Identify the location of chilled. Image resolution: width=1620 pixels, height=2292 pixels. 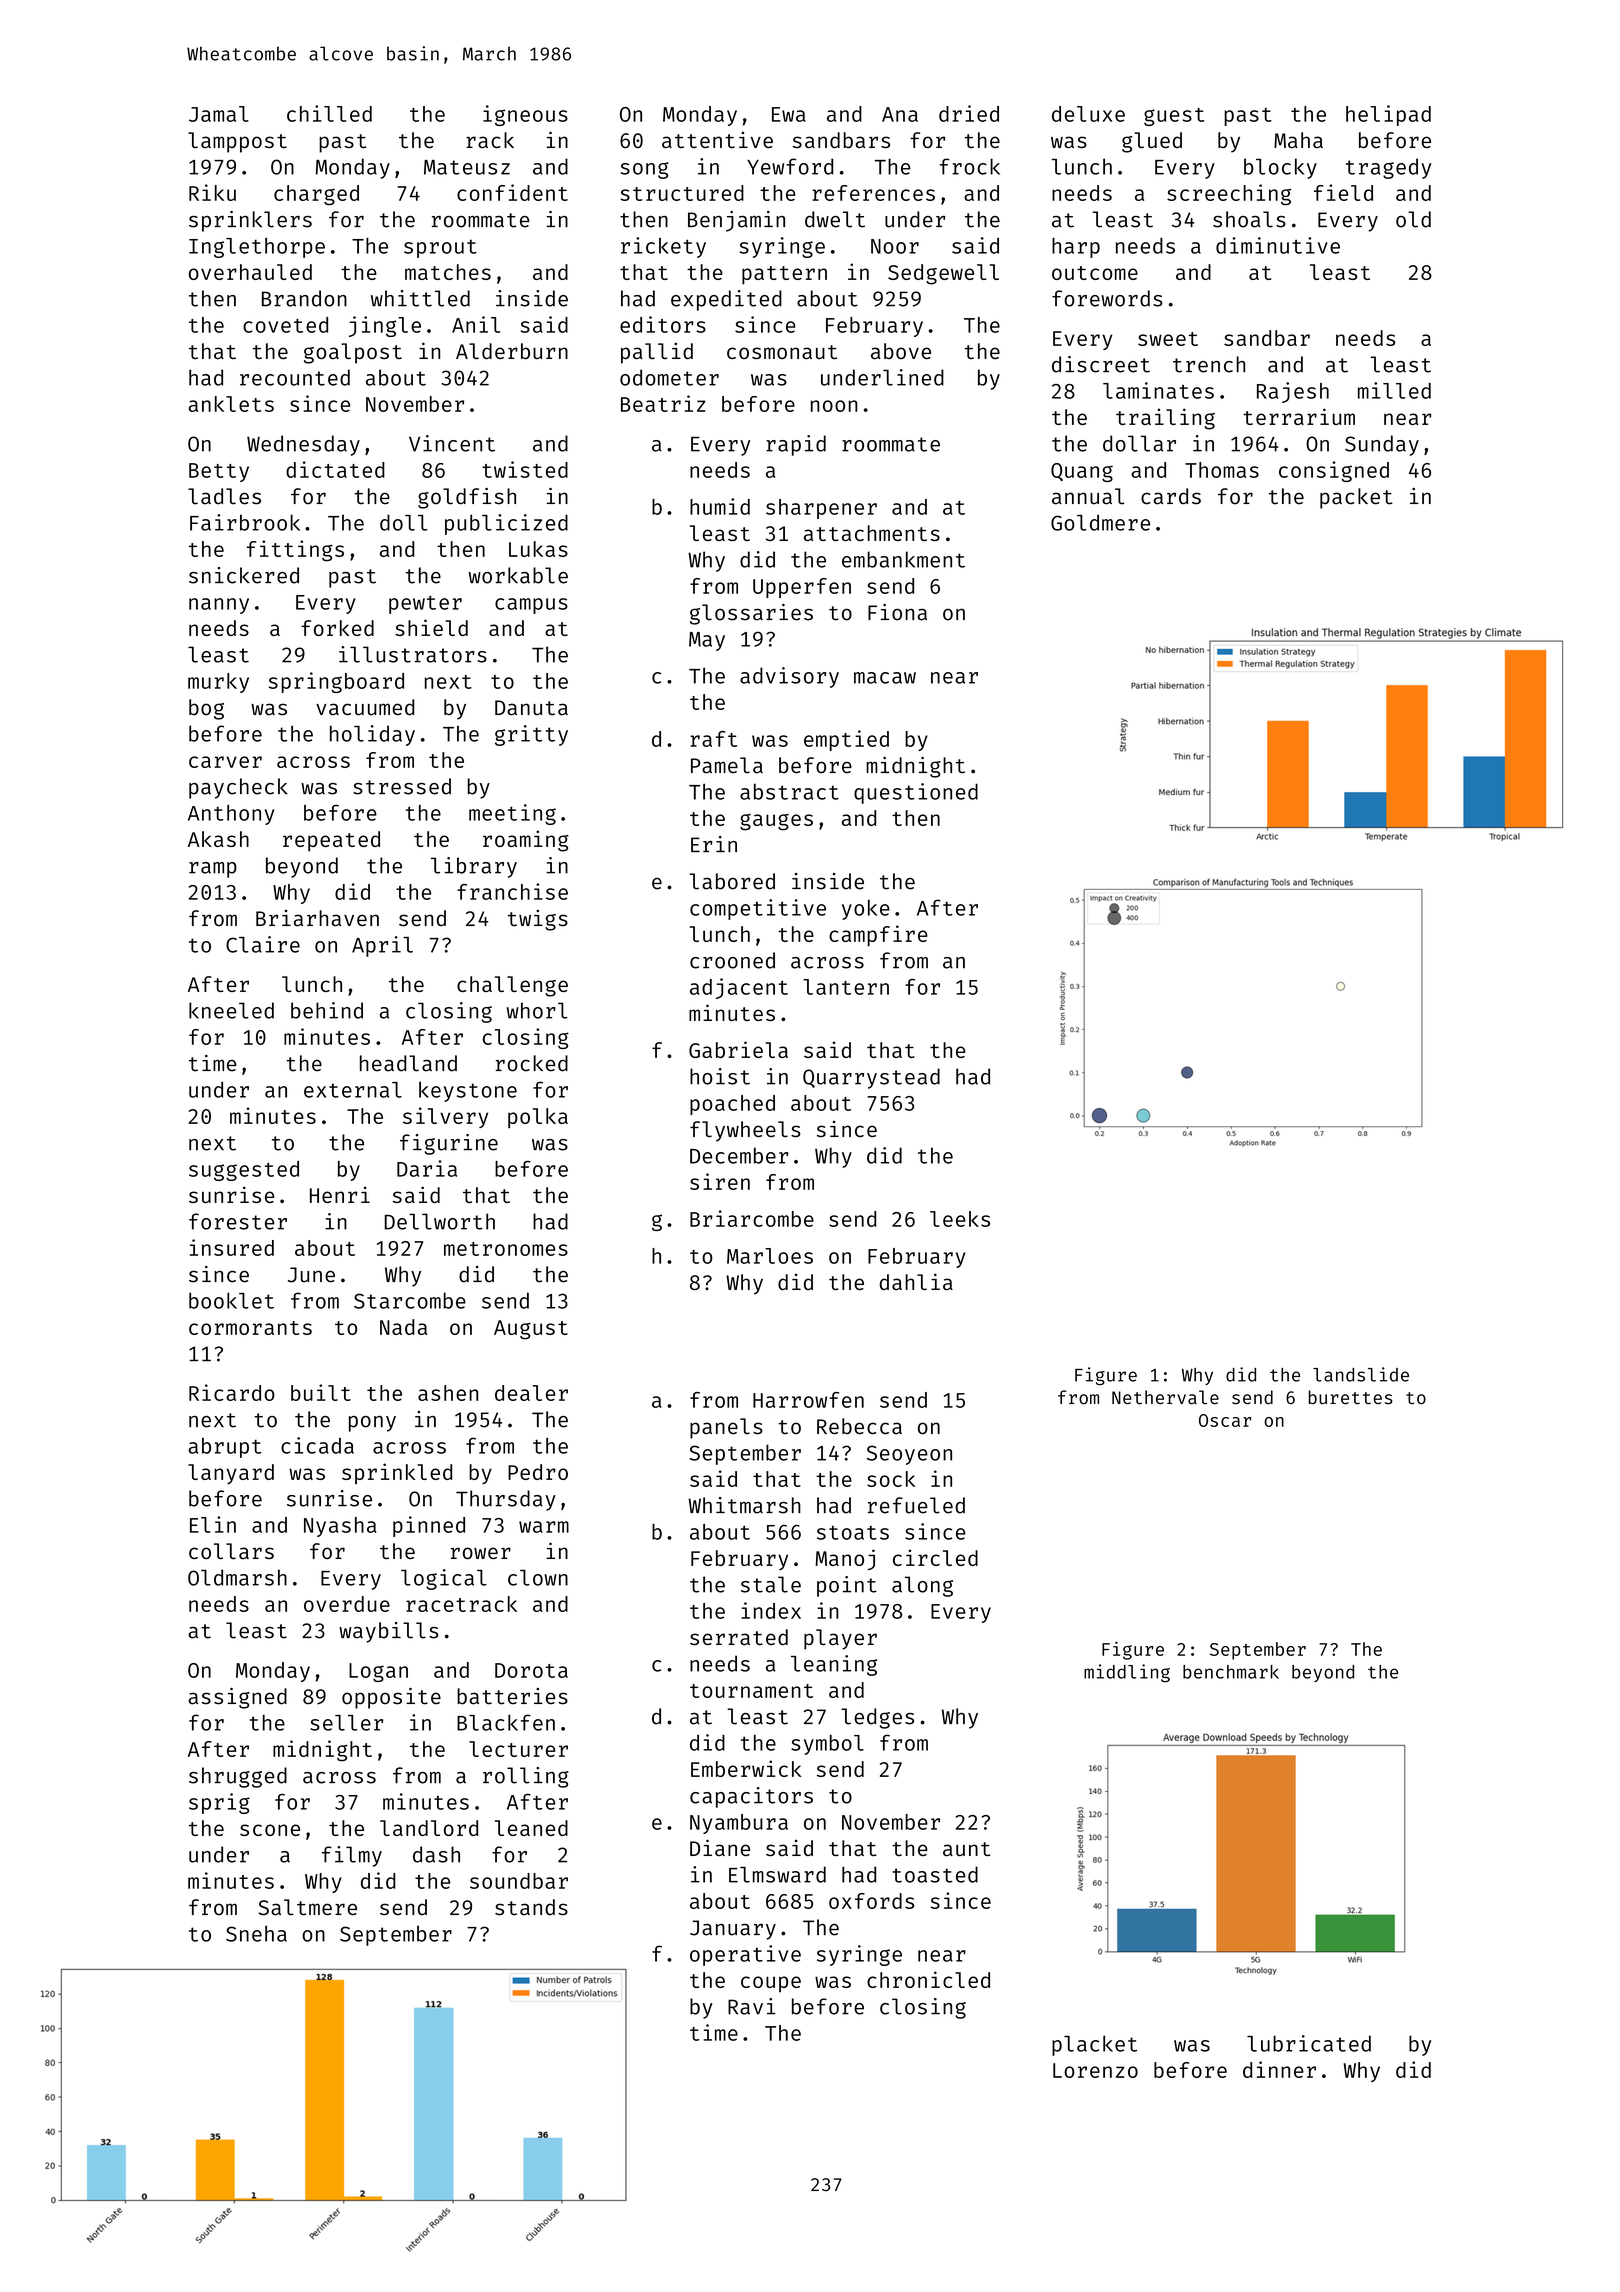
(329, 113).
